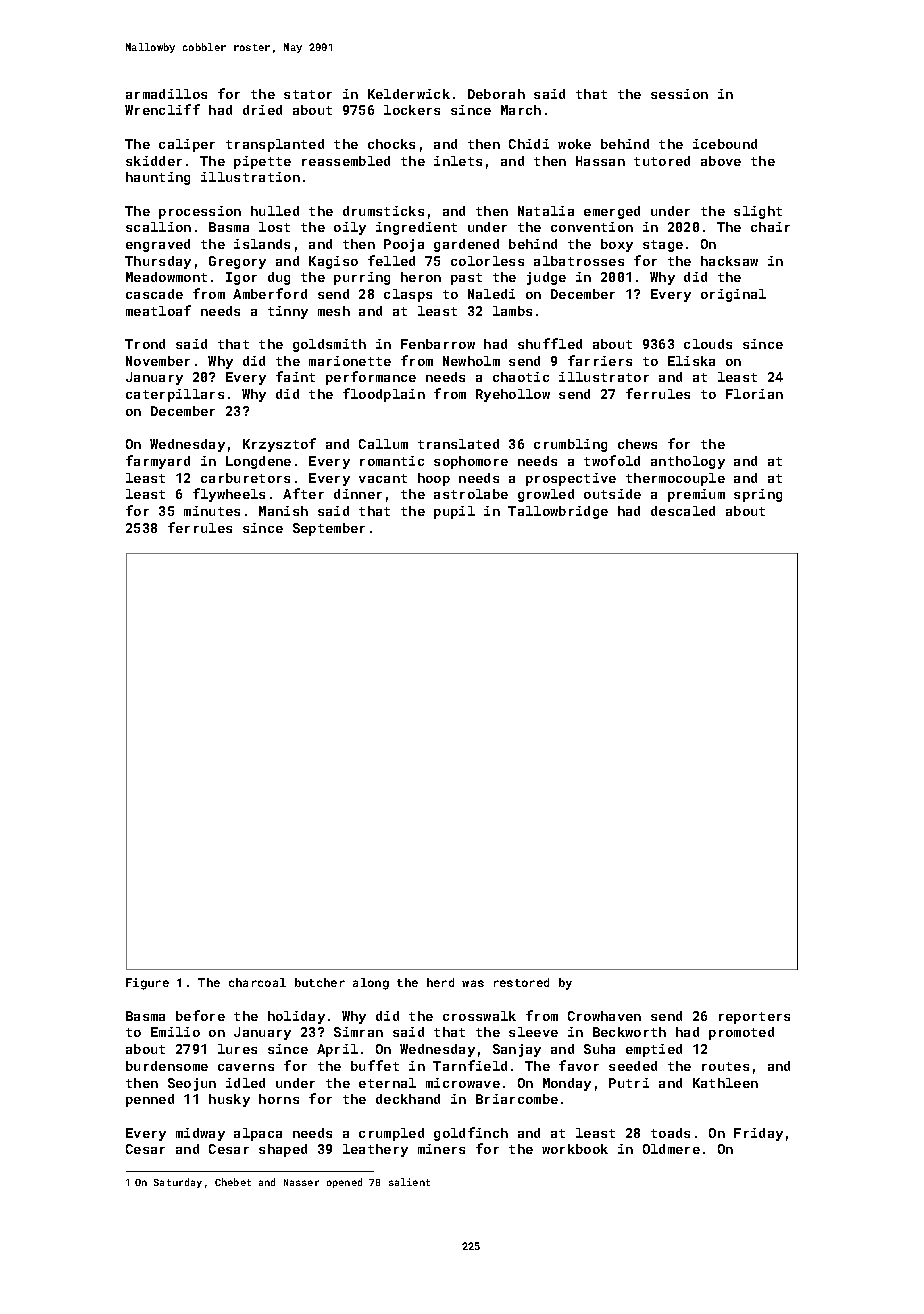 The image size is (924, 1314). Describe the element at coordinates (329, 529) in the document. I see `September` at that location.
